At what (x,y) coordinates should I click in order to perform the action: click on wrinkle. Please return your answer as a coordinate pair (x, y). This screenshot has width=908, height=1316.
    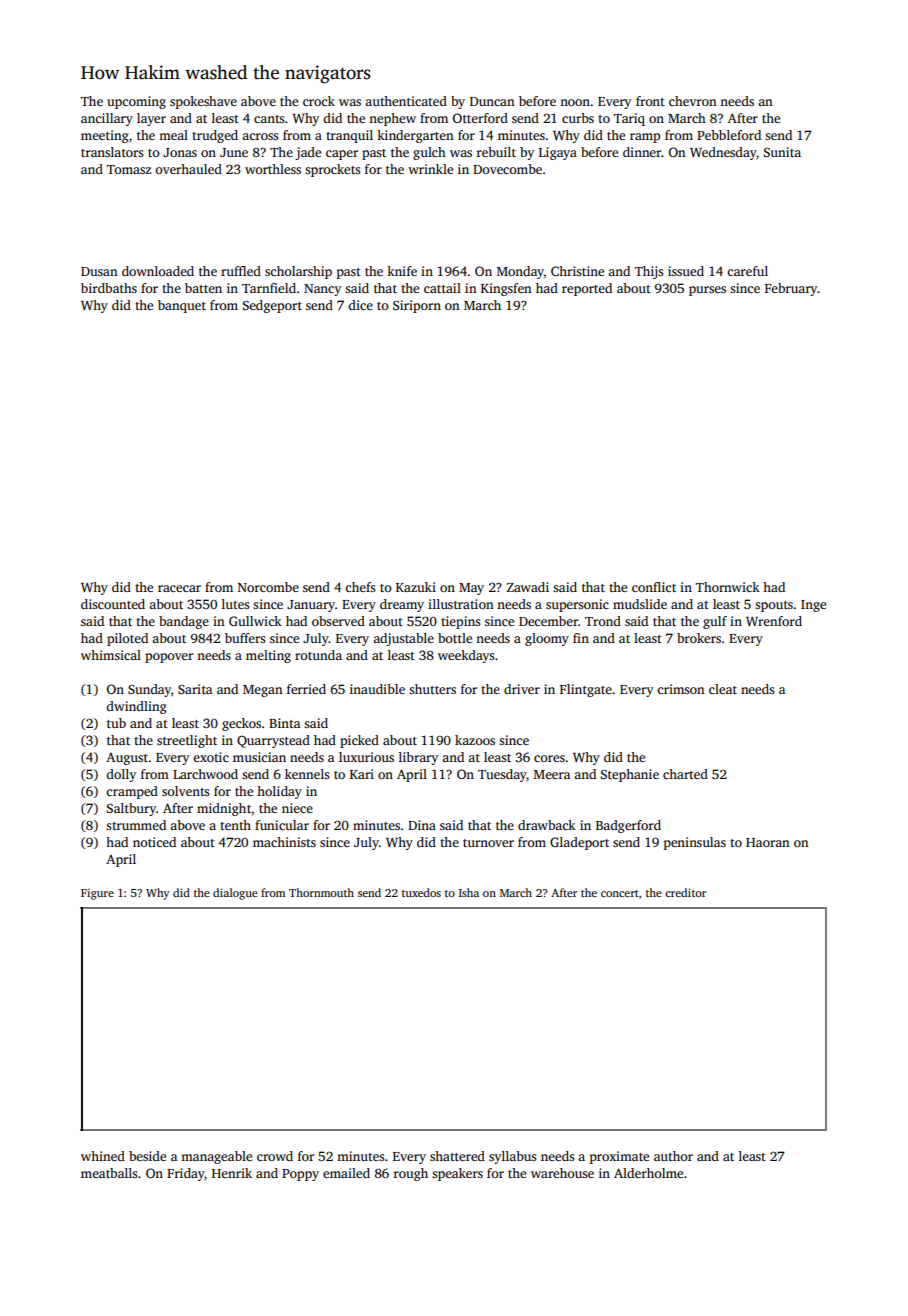
    Looking at the image, I should click on (430, 169).
